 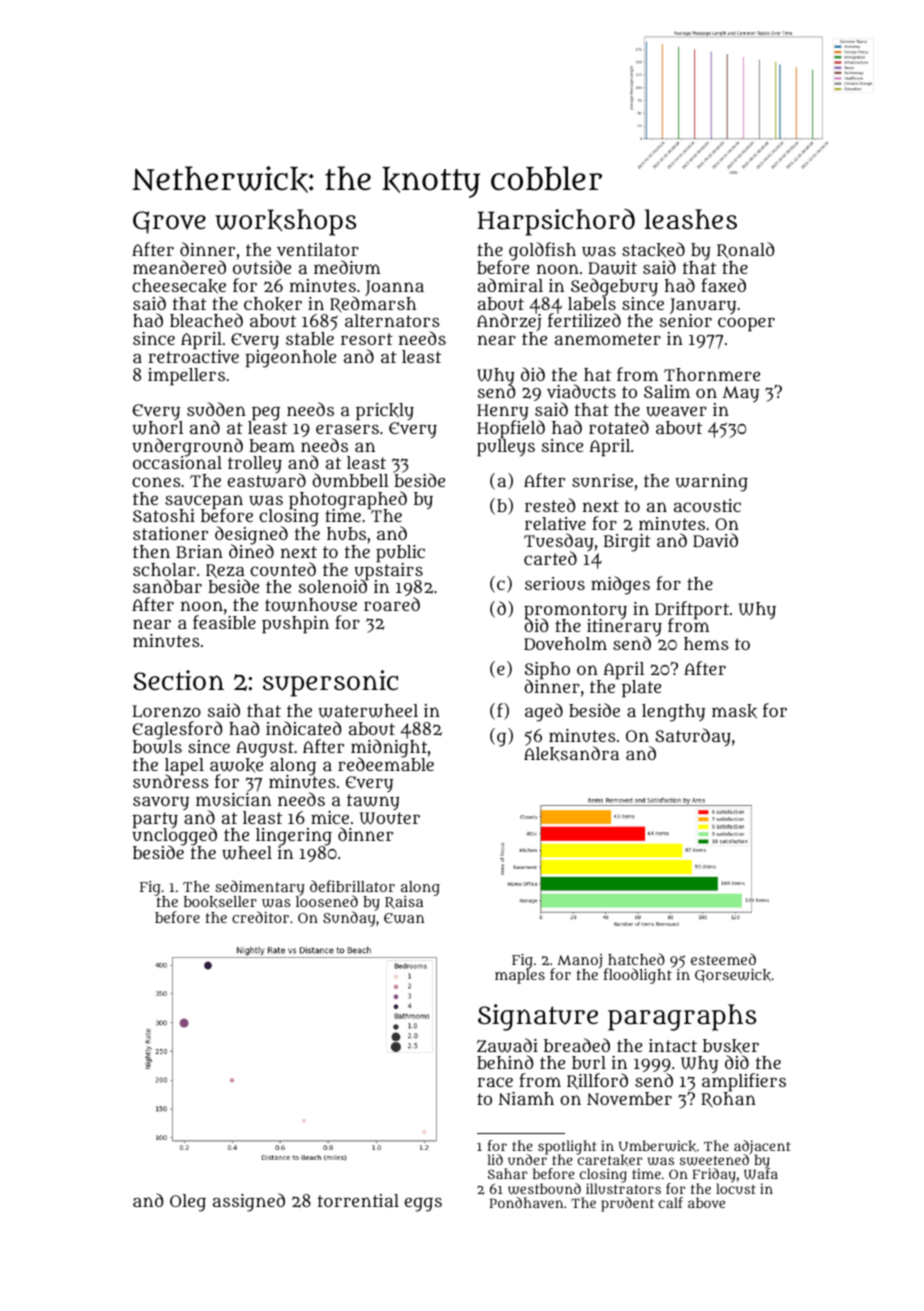 I want to click on cheesecake, so click(x=179, y=286).
